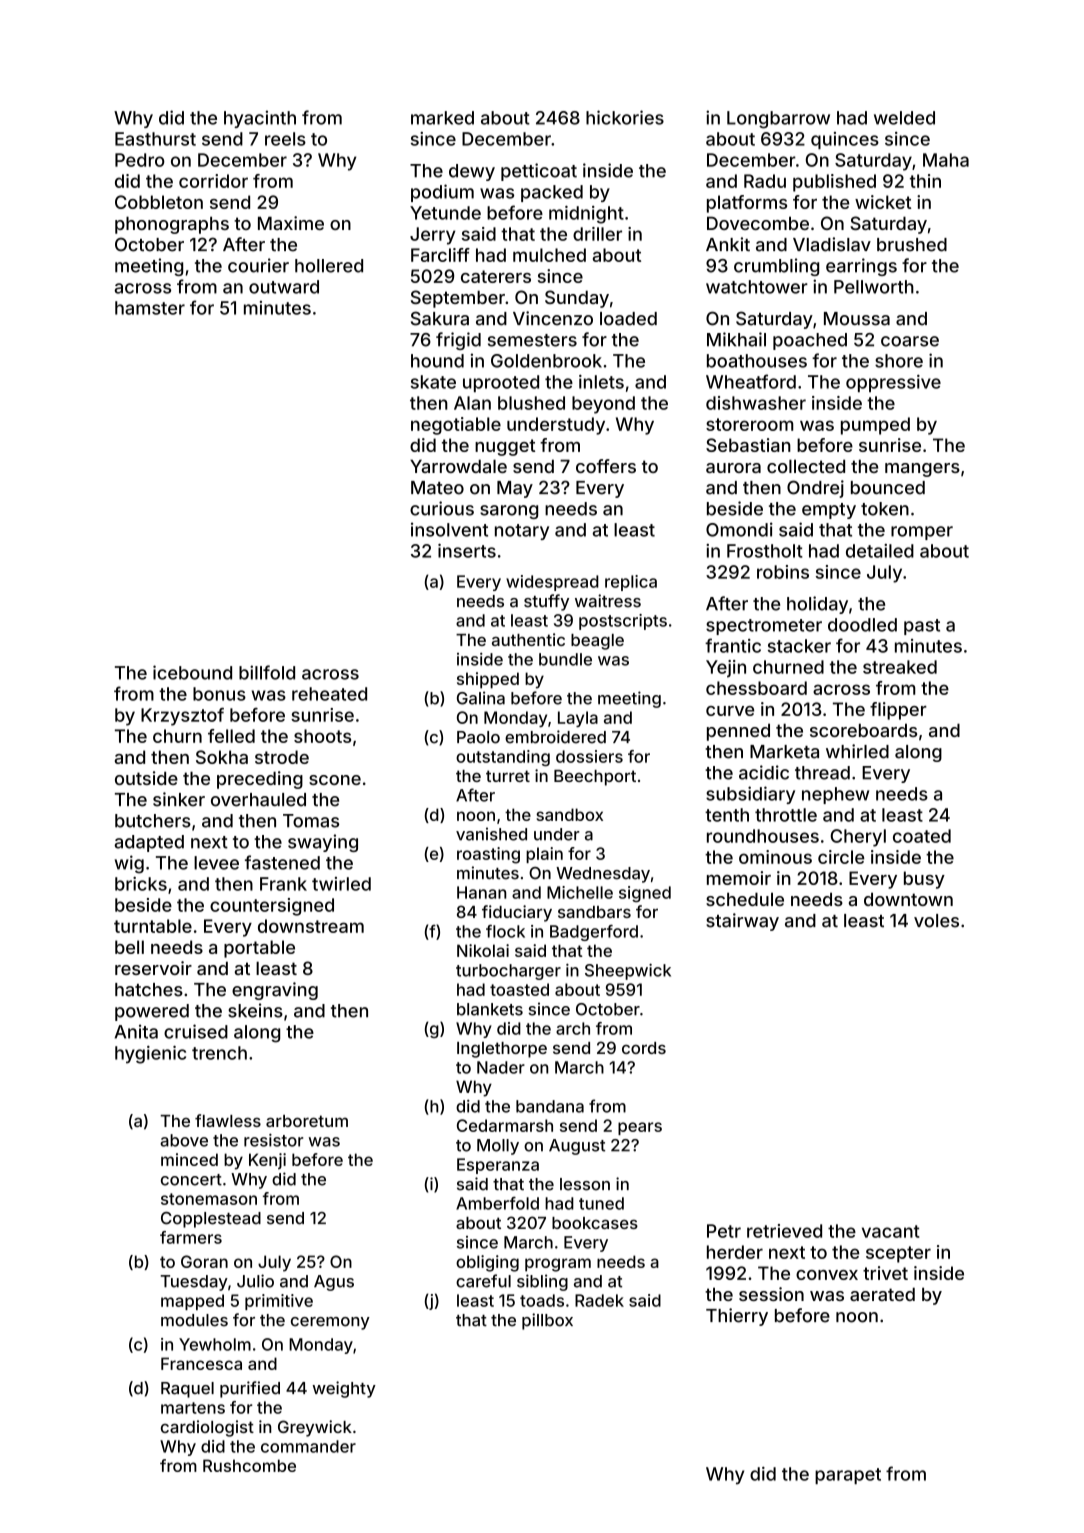 The image size is (1084, 1533). I want to click on Krzysztof, so click(182, 717).
